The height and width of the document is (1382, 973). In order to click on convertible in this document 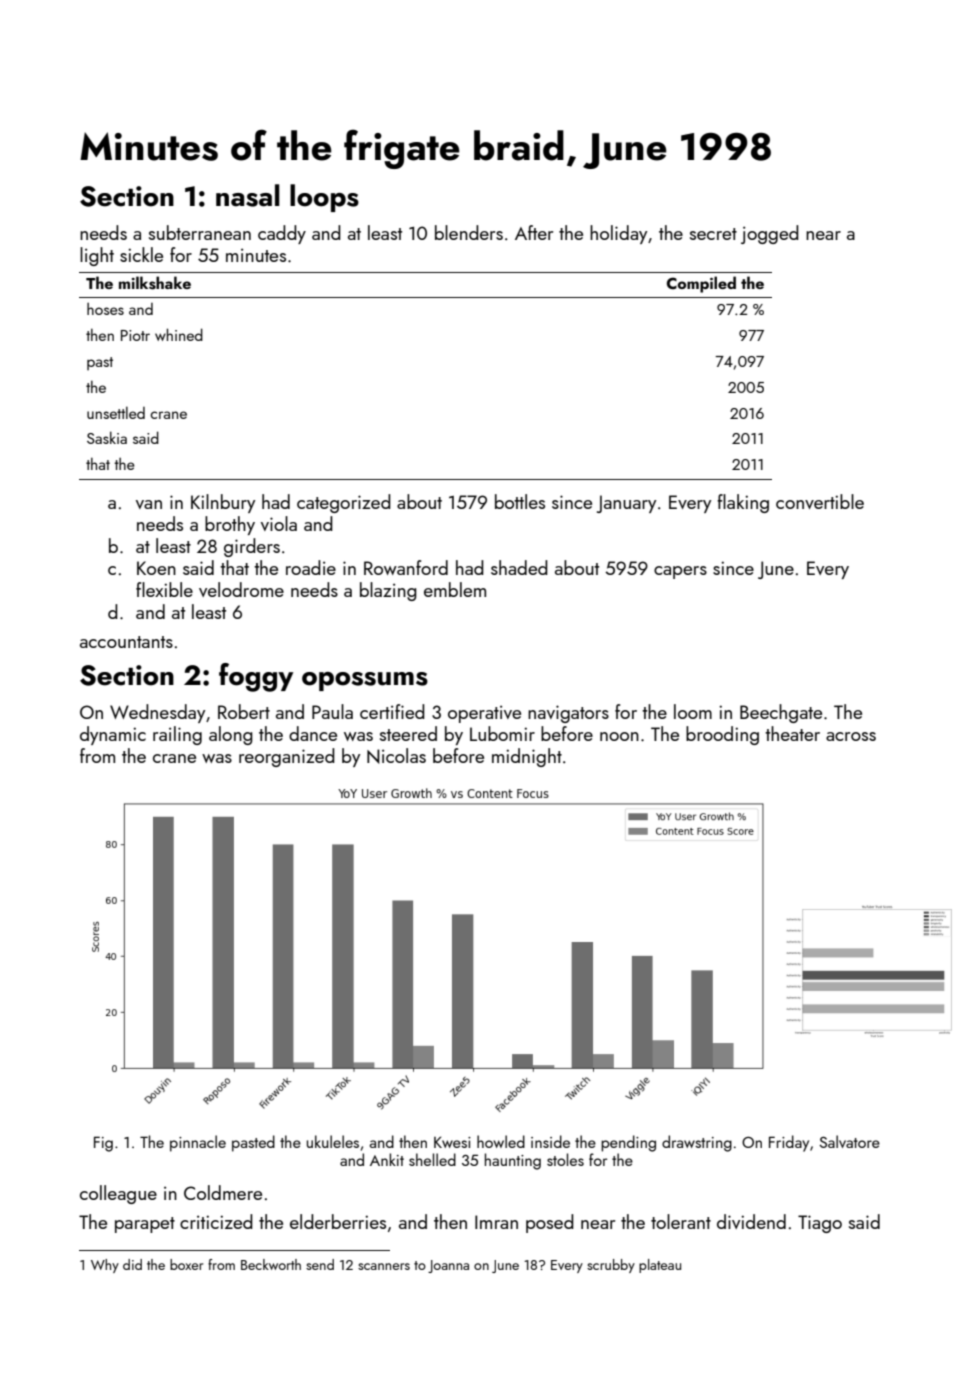, I will do `click(820, 501)`.
